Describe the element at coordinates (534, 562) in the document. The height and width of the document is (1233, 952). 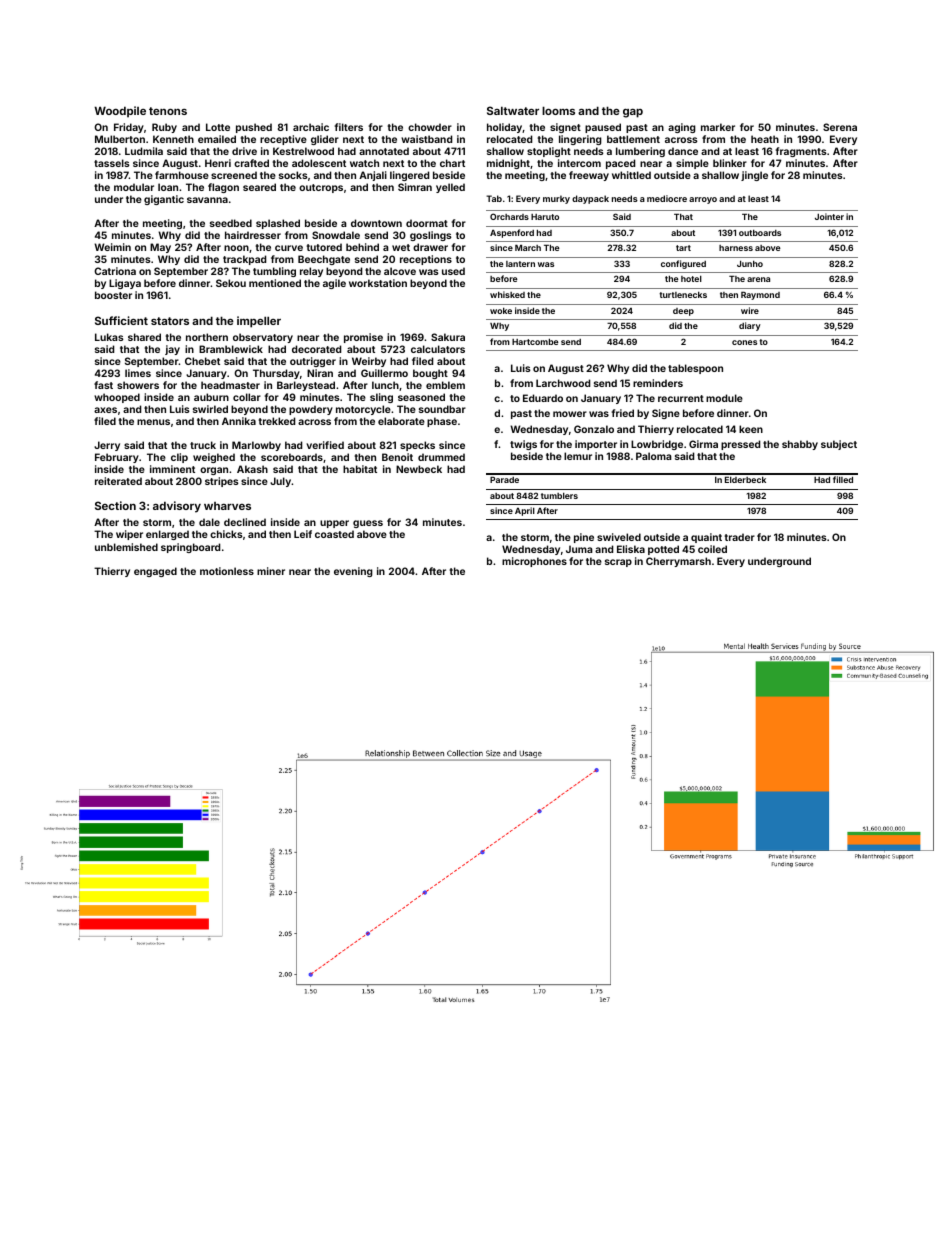
I see `microphones` at that location.
